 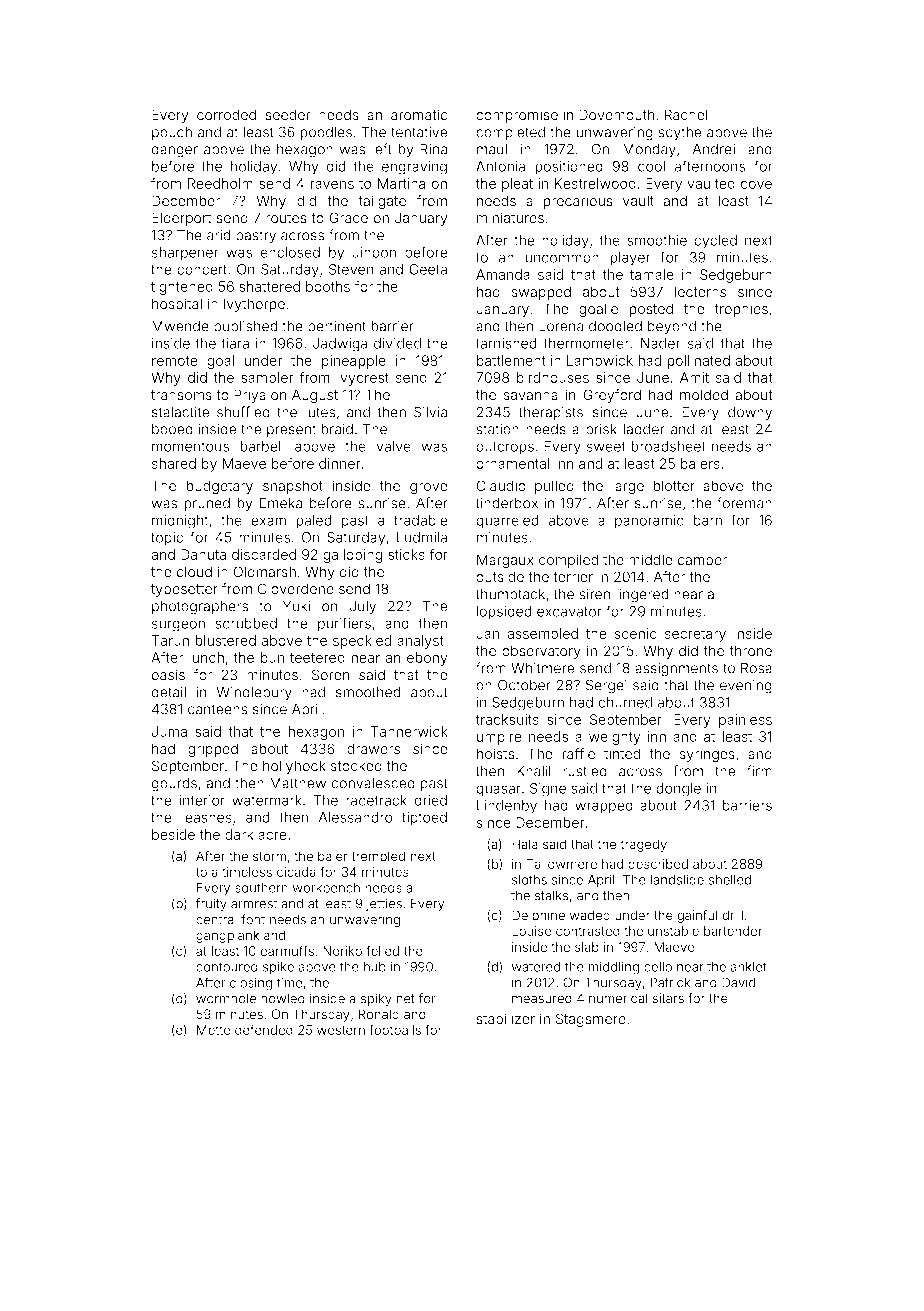 I want to click on corroded, so click(x=226, y=115).
